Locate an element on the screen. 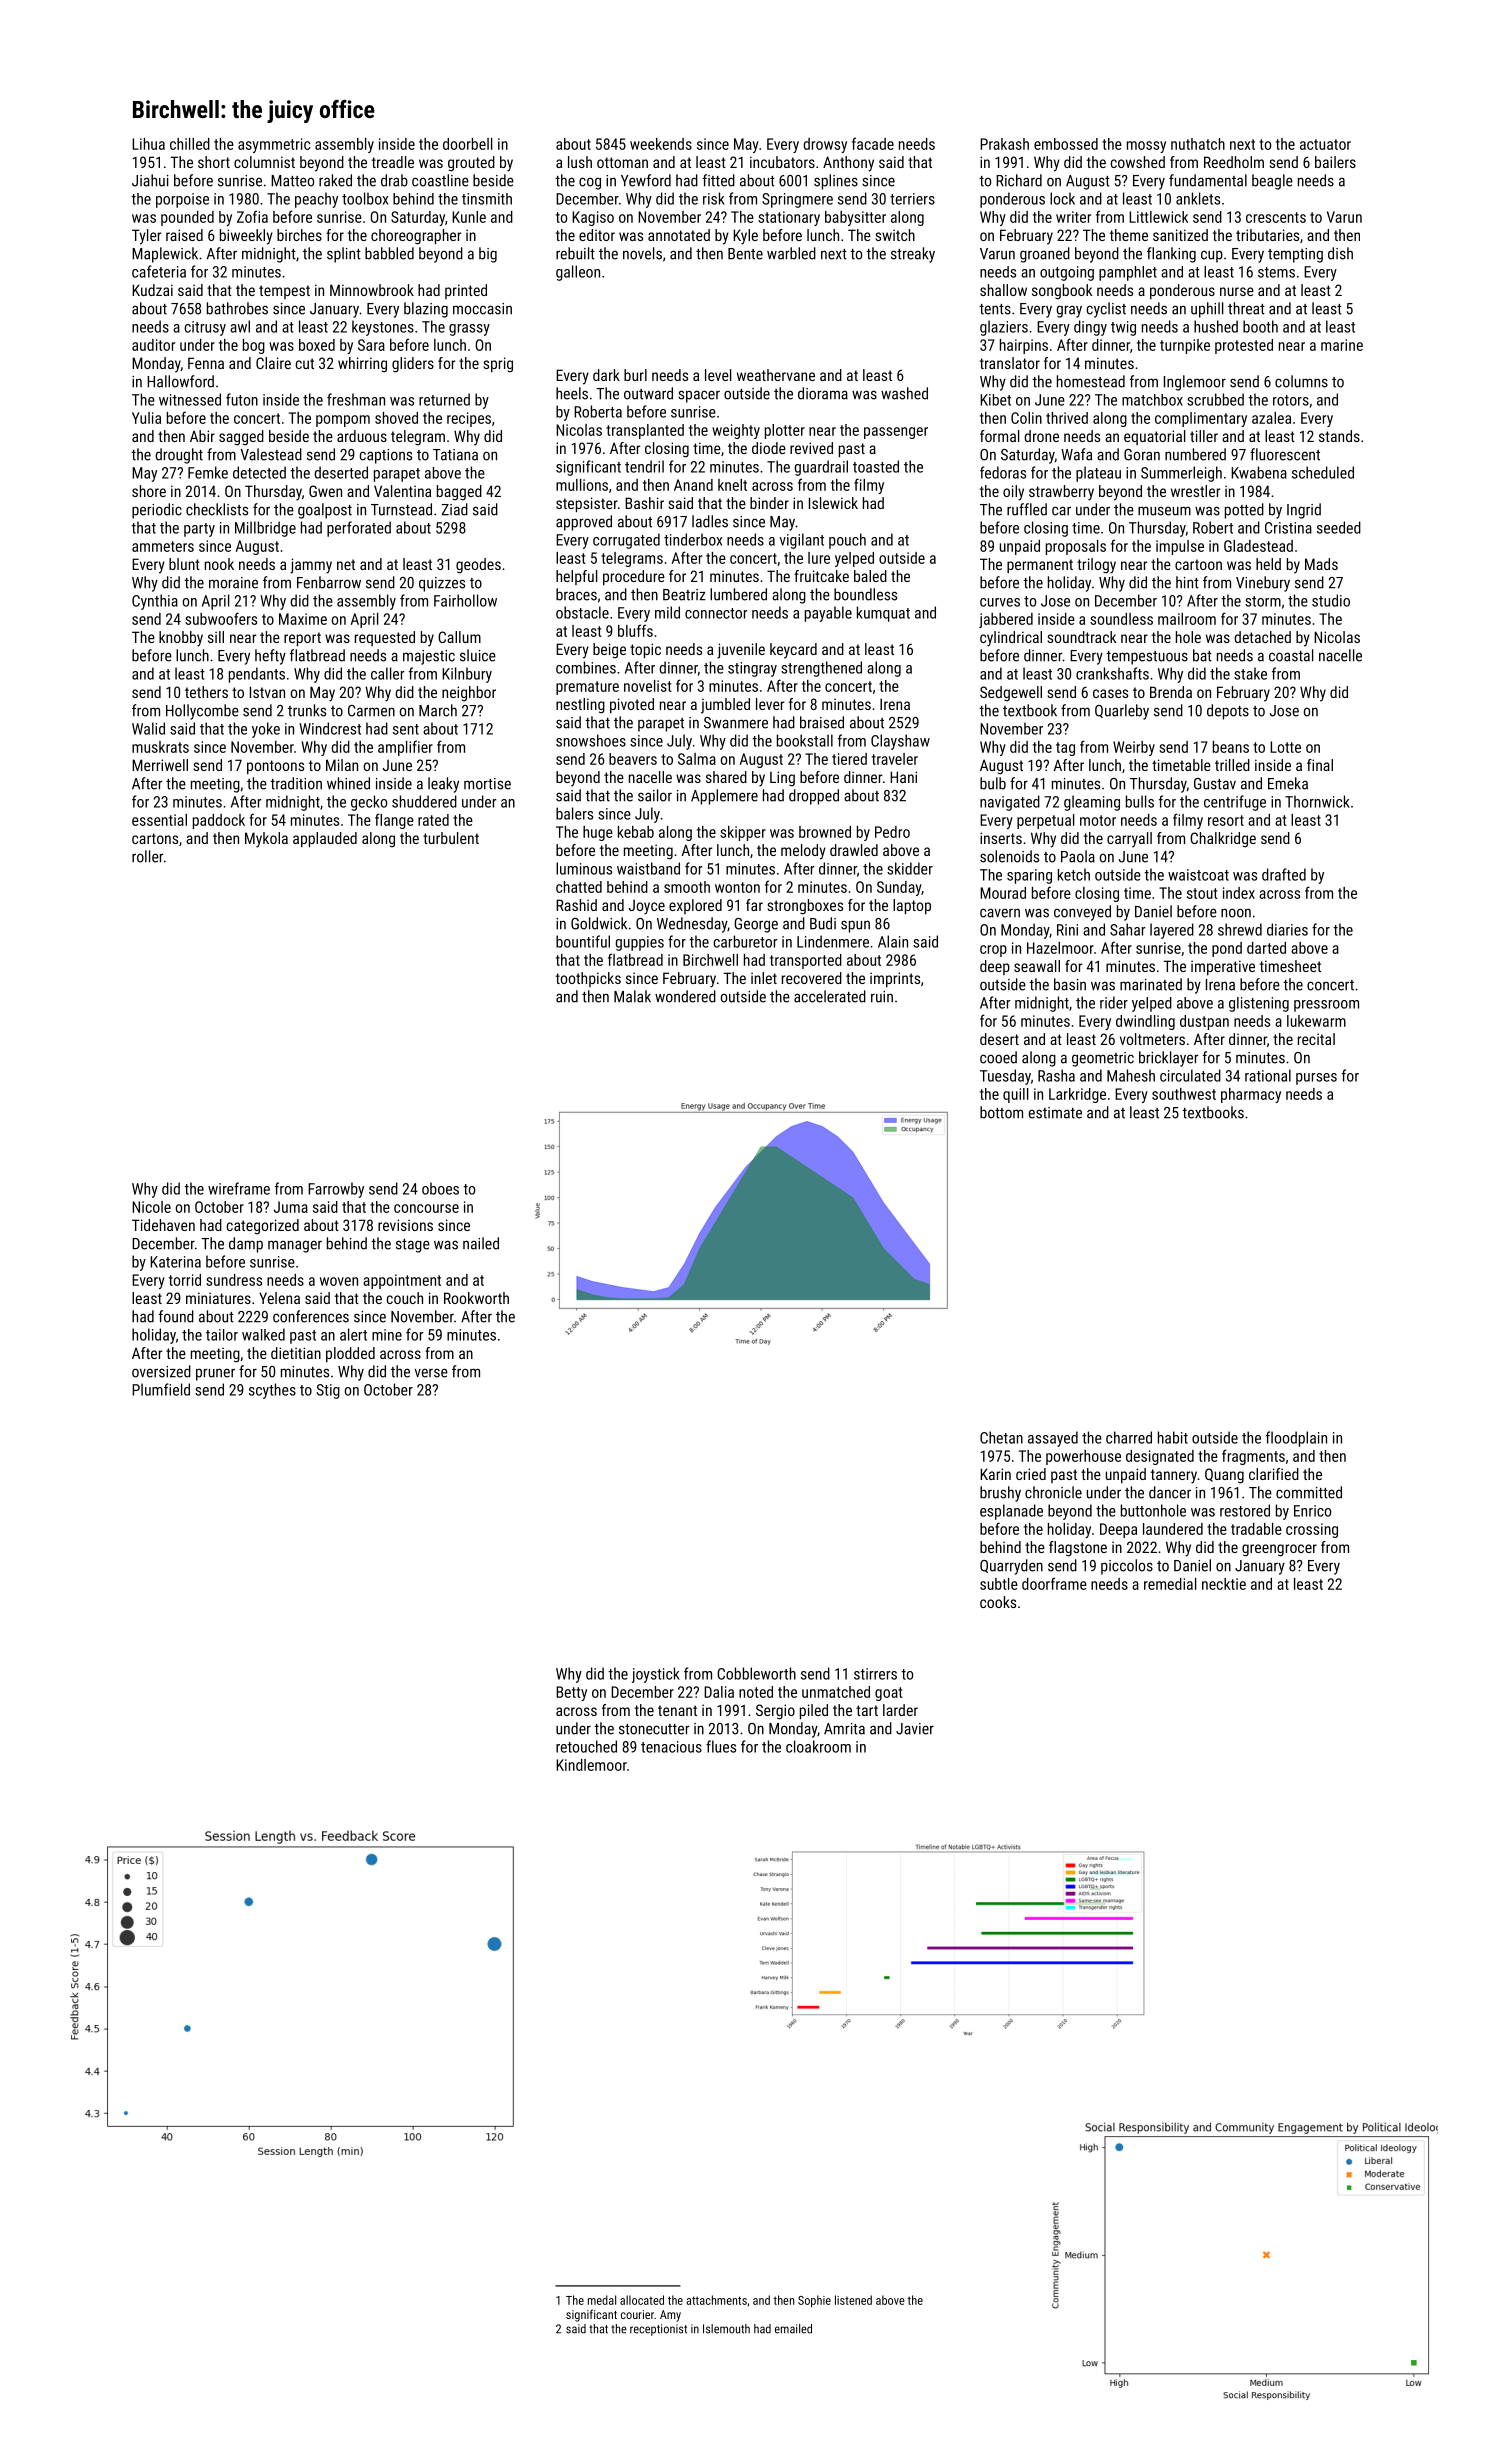  wireframe is located at coordinates (239, 1188).
